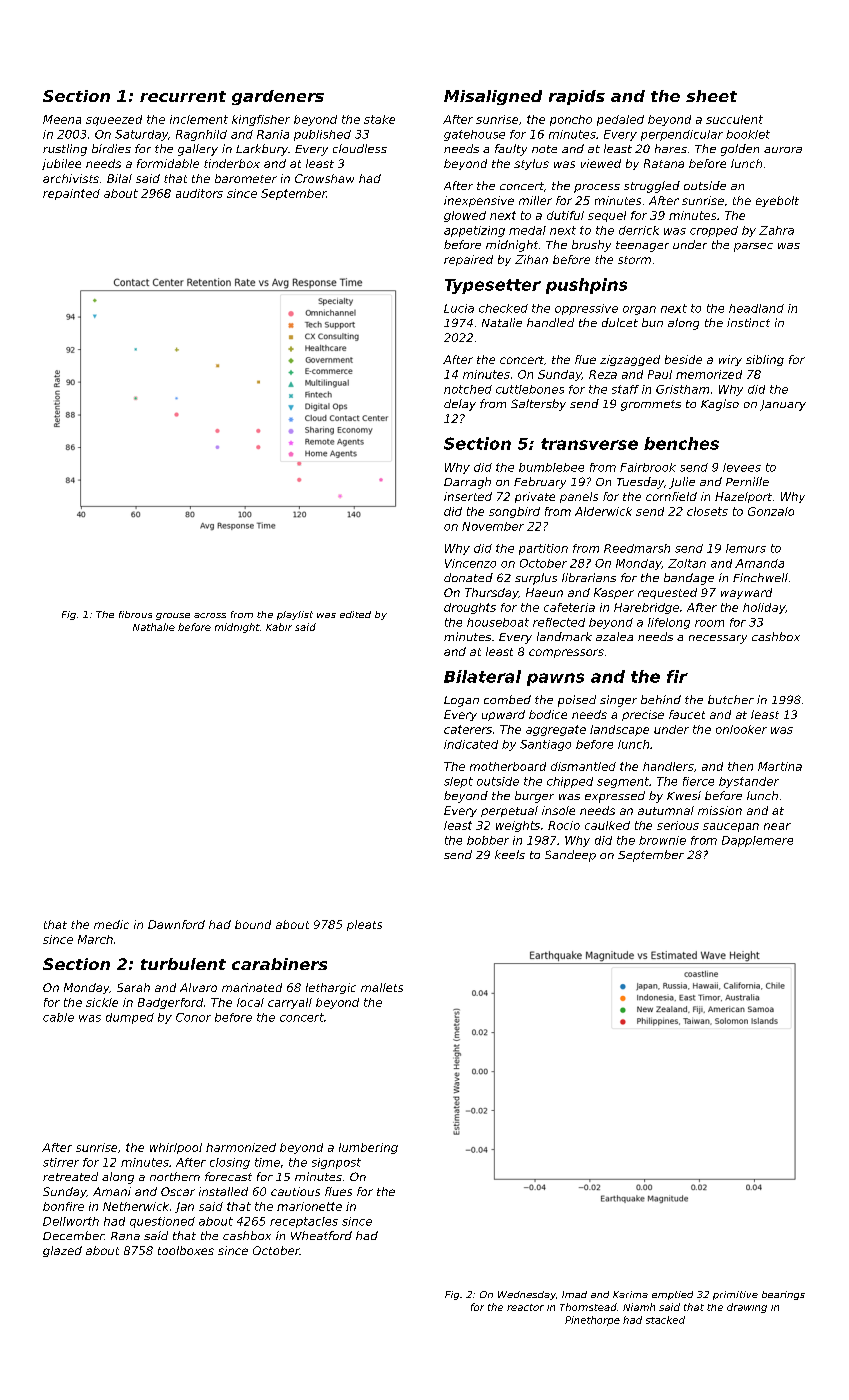  Describe the element at coordinates (511, 150) in the screenshot. I see `faulty` at that location.
